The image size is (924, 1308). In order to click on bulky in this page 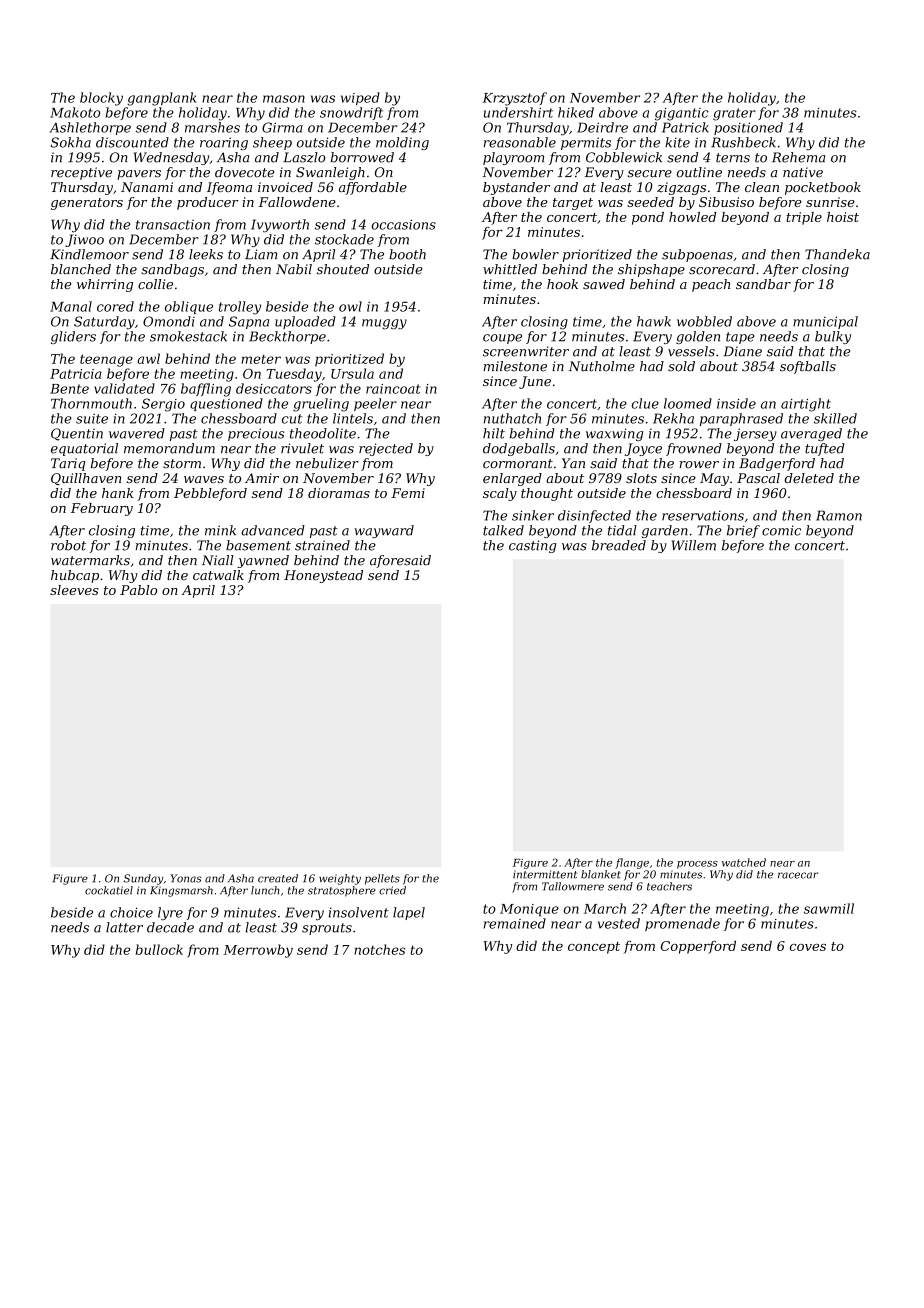, I will do `click(833, 337)`.
